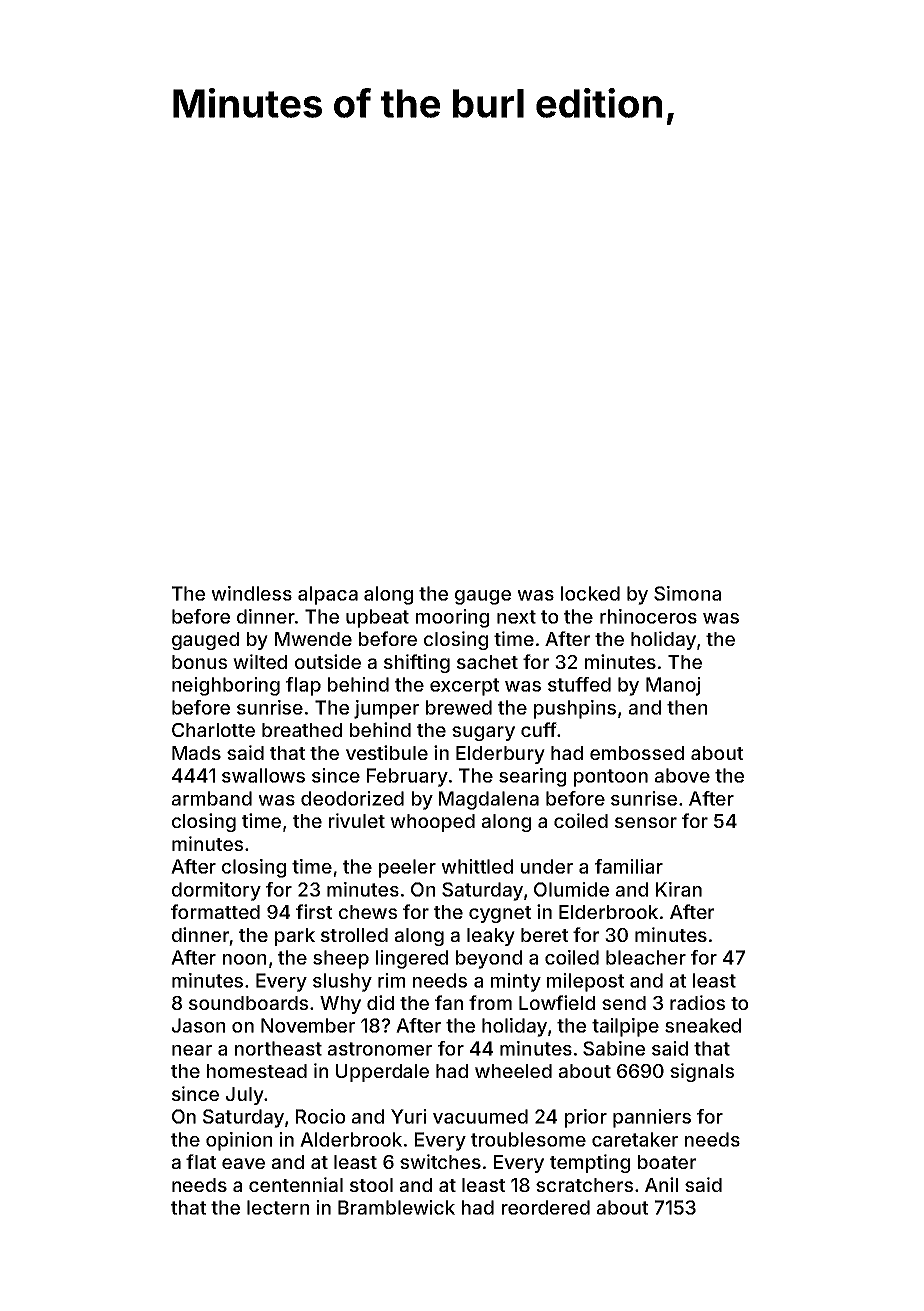 The image size is (924, 1311). Describe the element at coordinates (407, 868) in the screenshot. I see `peeler` at that location.
